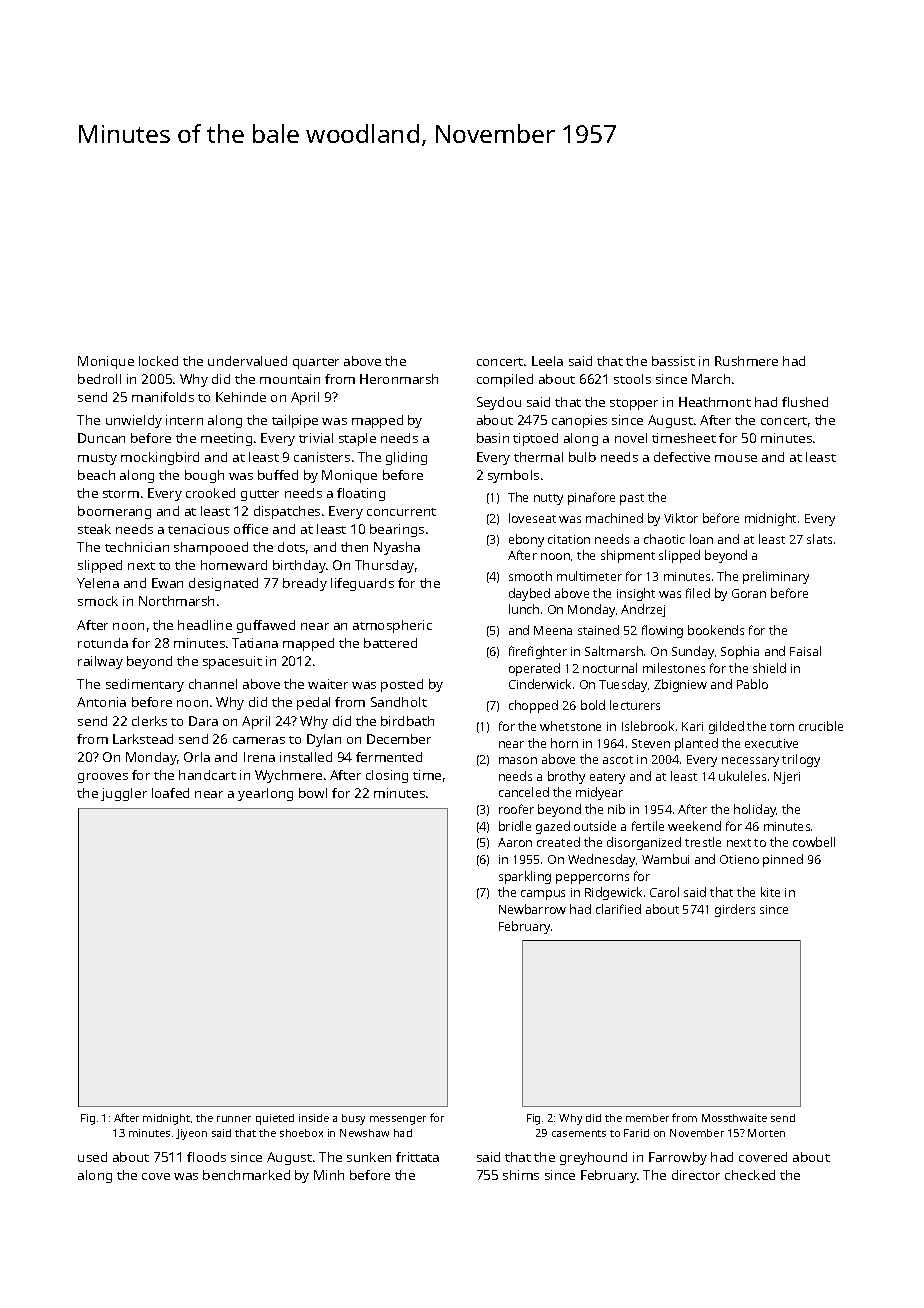  I want to click on shoebox, so click(301, 1133).
